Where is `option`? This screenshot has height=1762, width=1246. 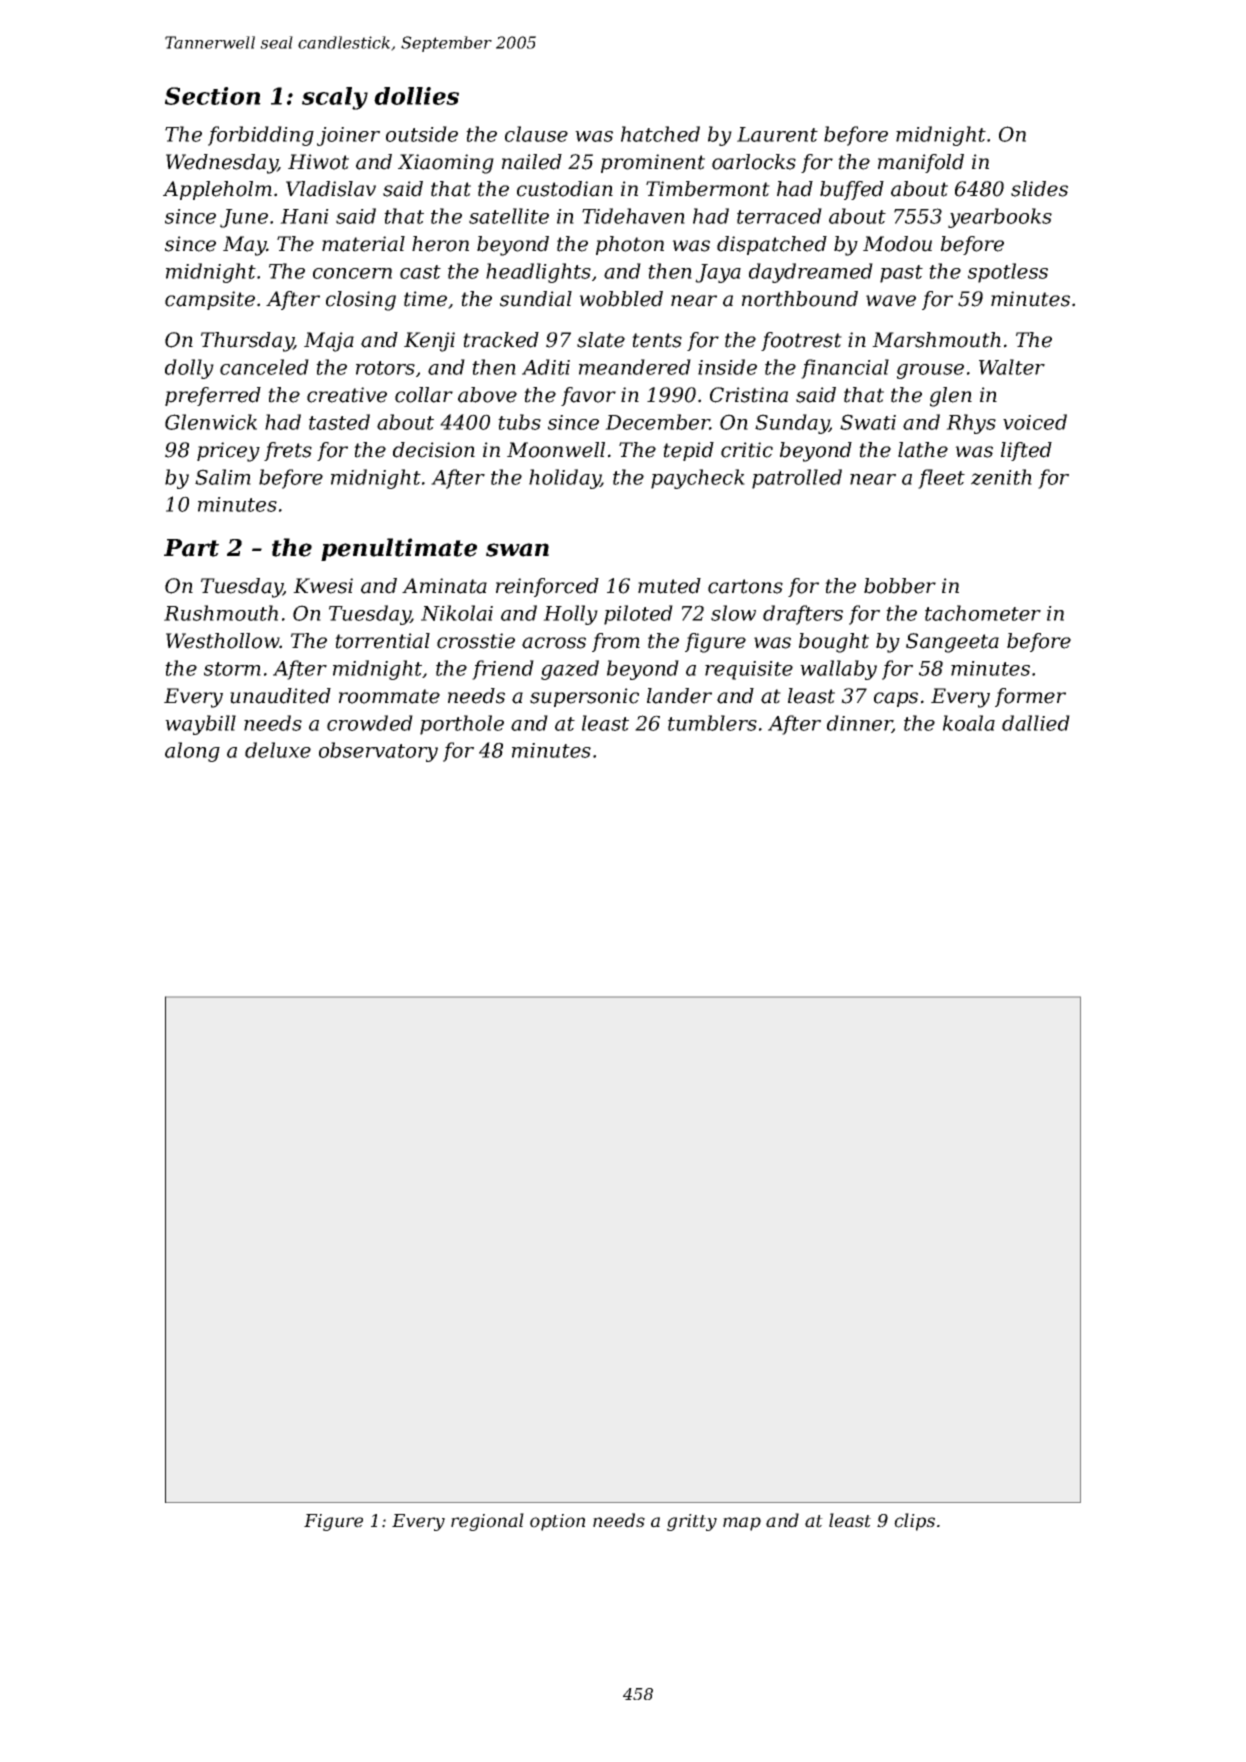 option is located at coordinates (557, 1522).
